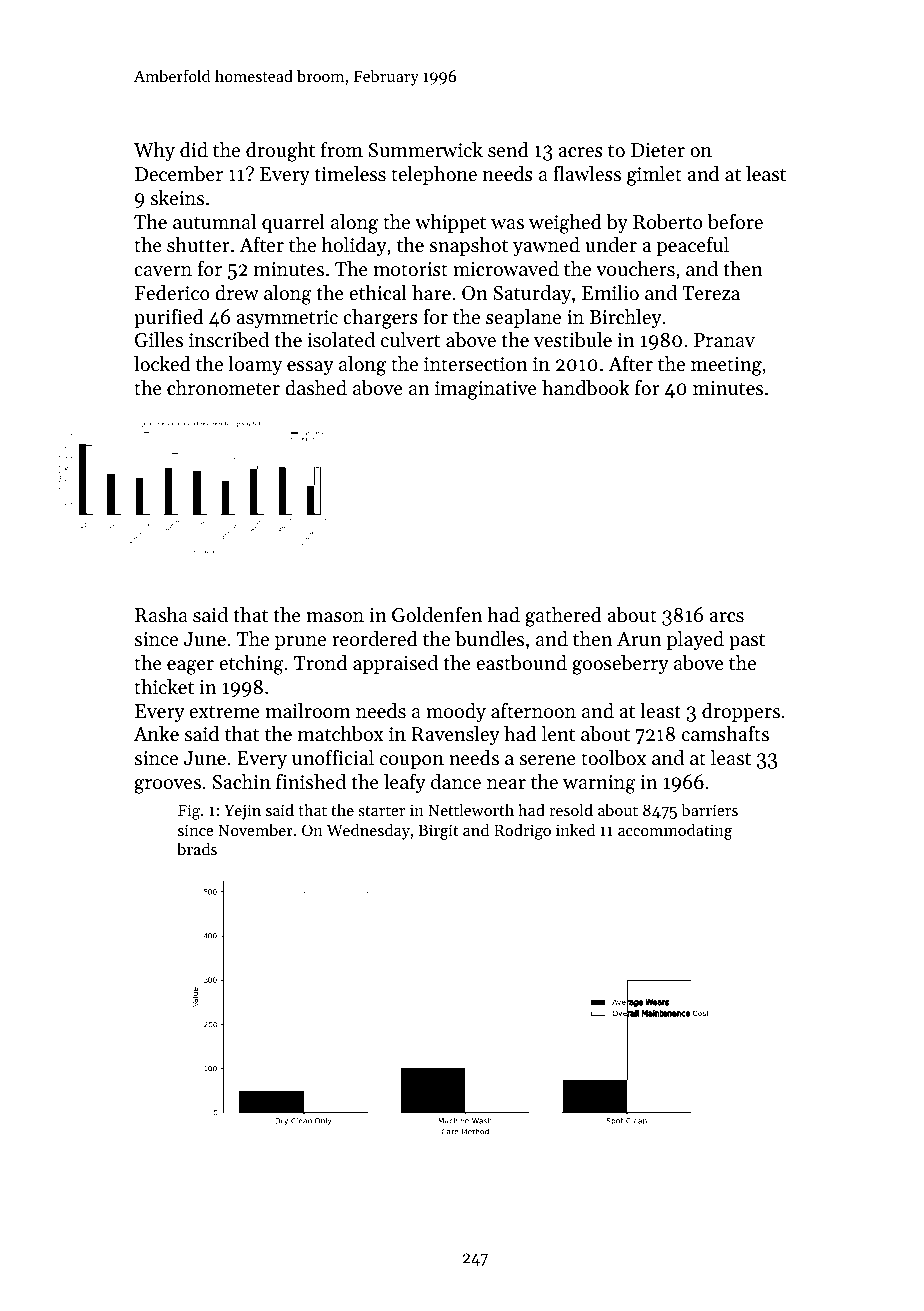 The image size is (924, 1311). What do you see at coordinates (197, 848) in the document?
I see `brads` at bounding box center [197, 848].
